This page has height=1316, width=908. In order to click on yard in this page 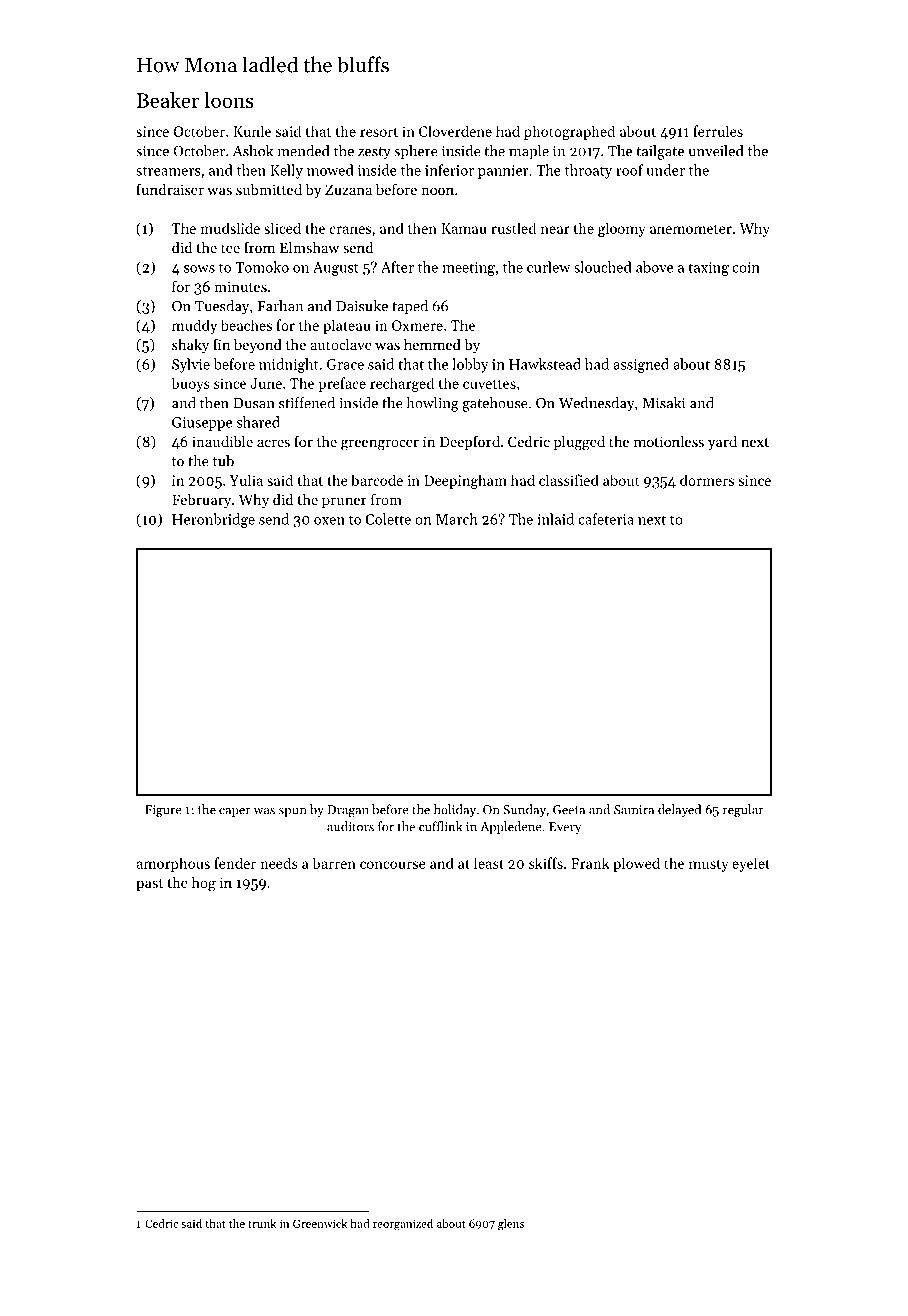, I will do `click(722, 443)`.
